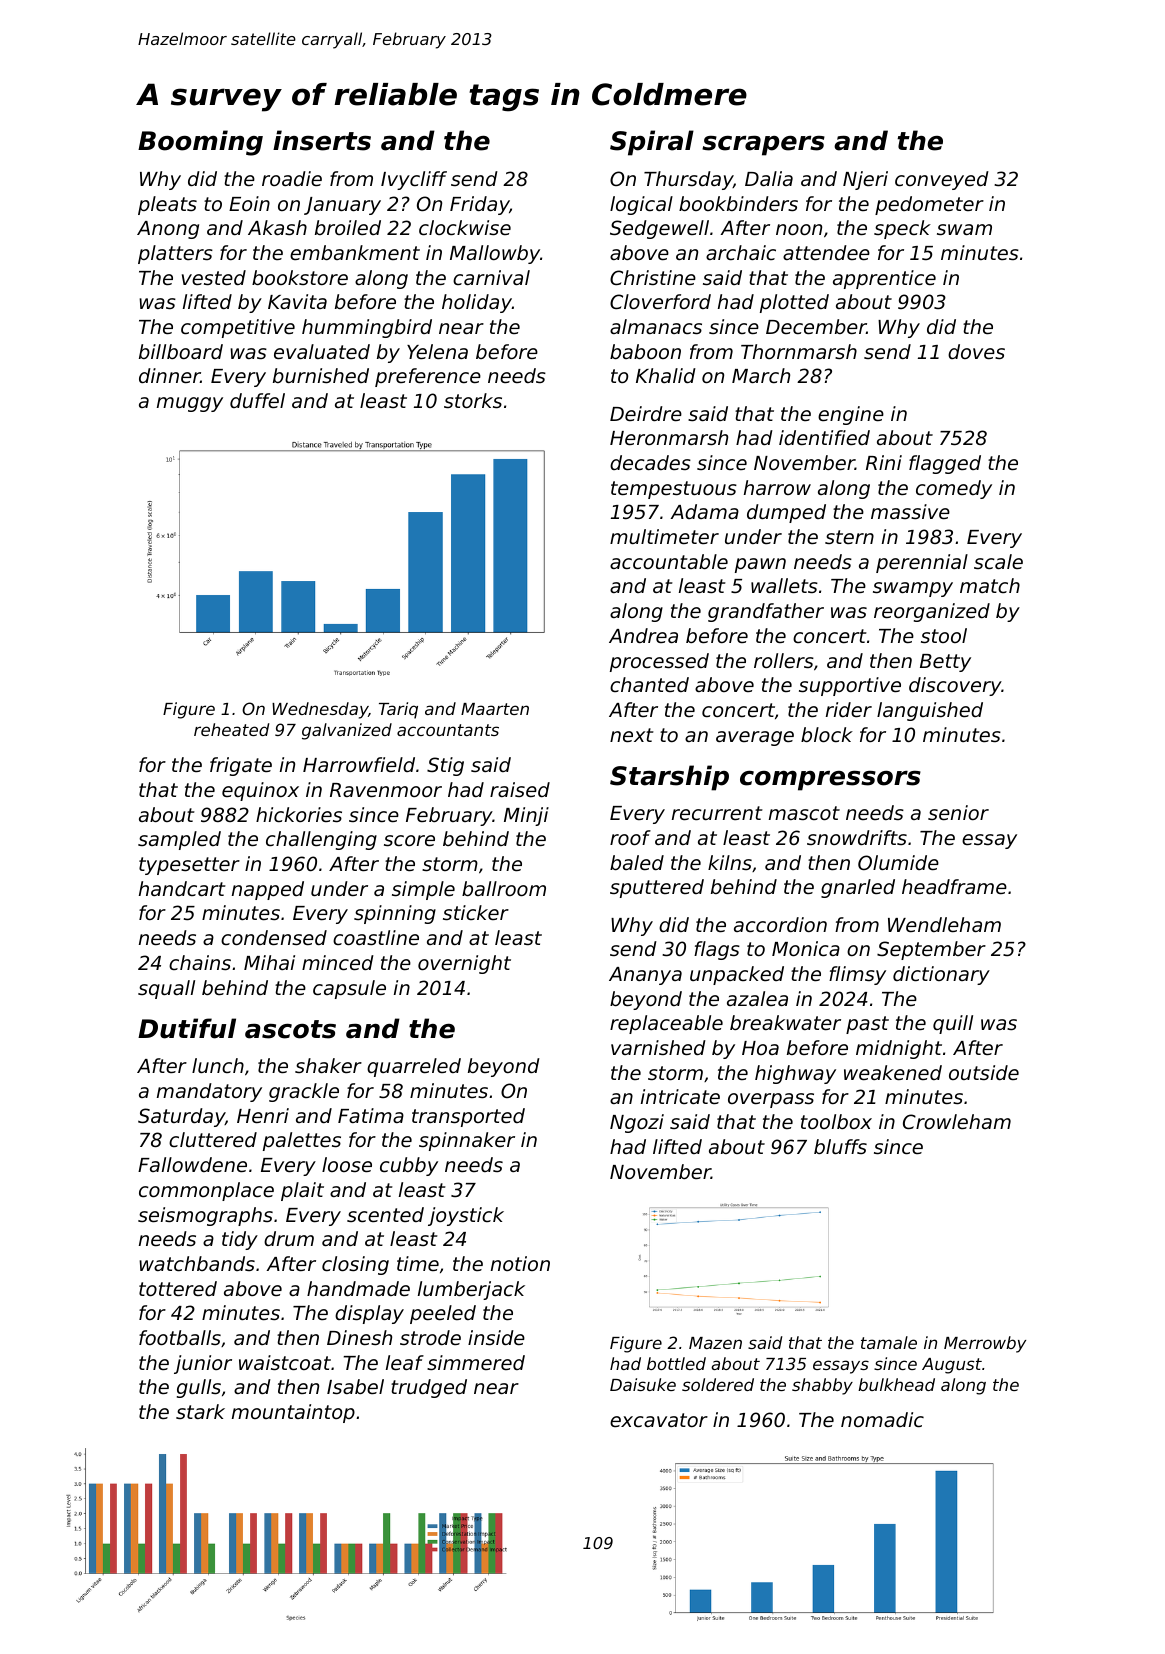 This screenshot has width=1165, height=1654. What do you see at coordinates (659, 1420) in the screenshot?
I see `excavator` at bounding box center [659, 1420].
